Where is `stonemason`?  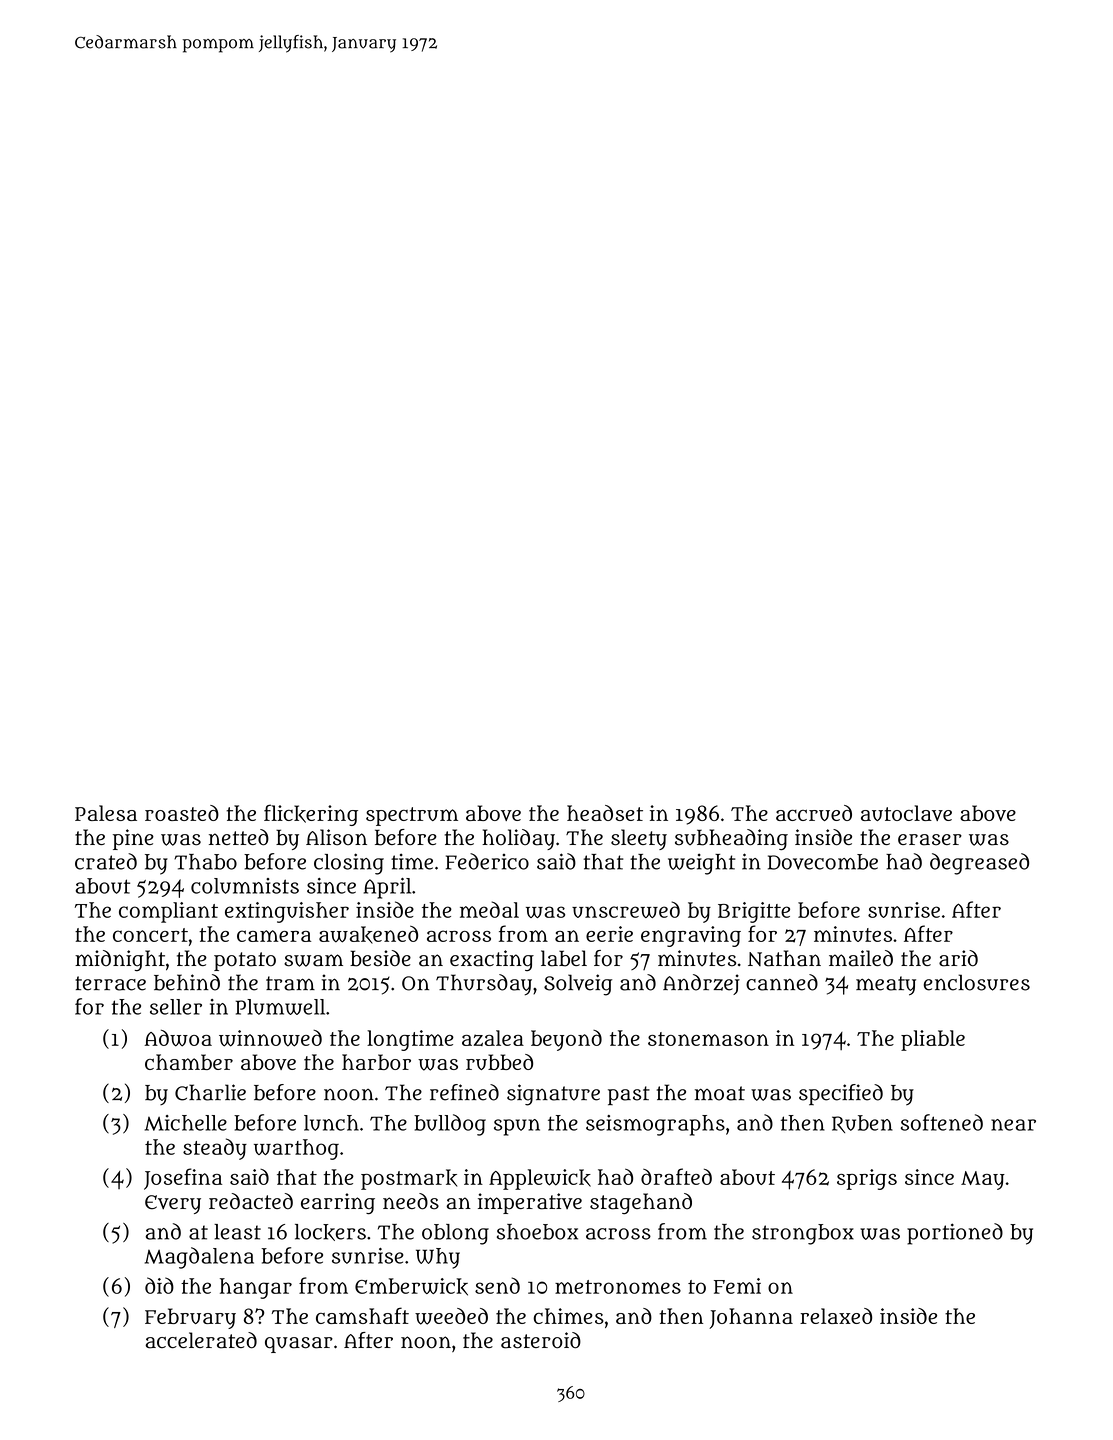 stonemason is located at coordinates (708, 1039).
